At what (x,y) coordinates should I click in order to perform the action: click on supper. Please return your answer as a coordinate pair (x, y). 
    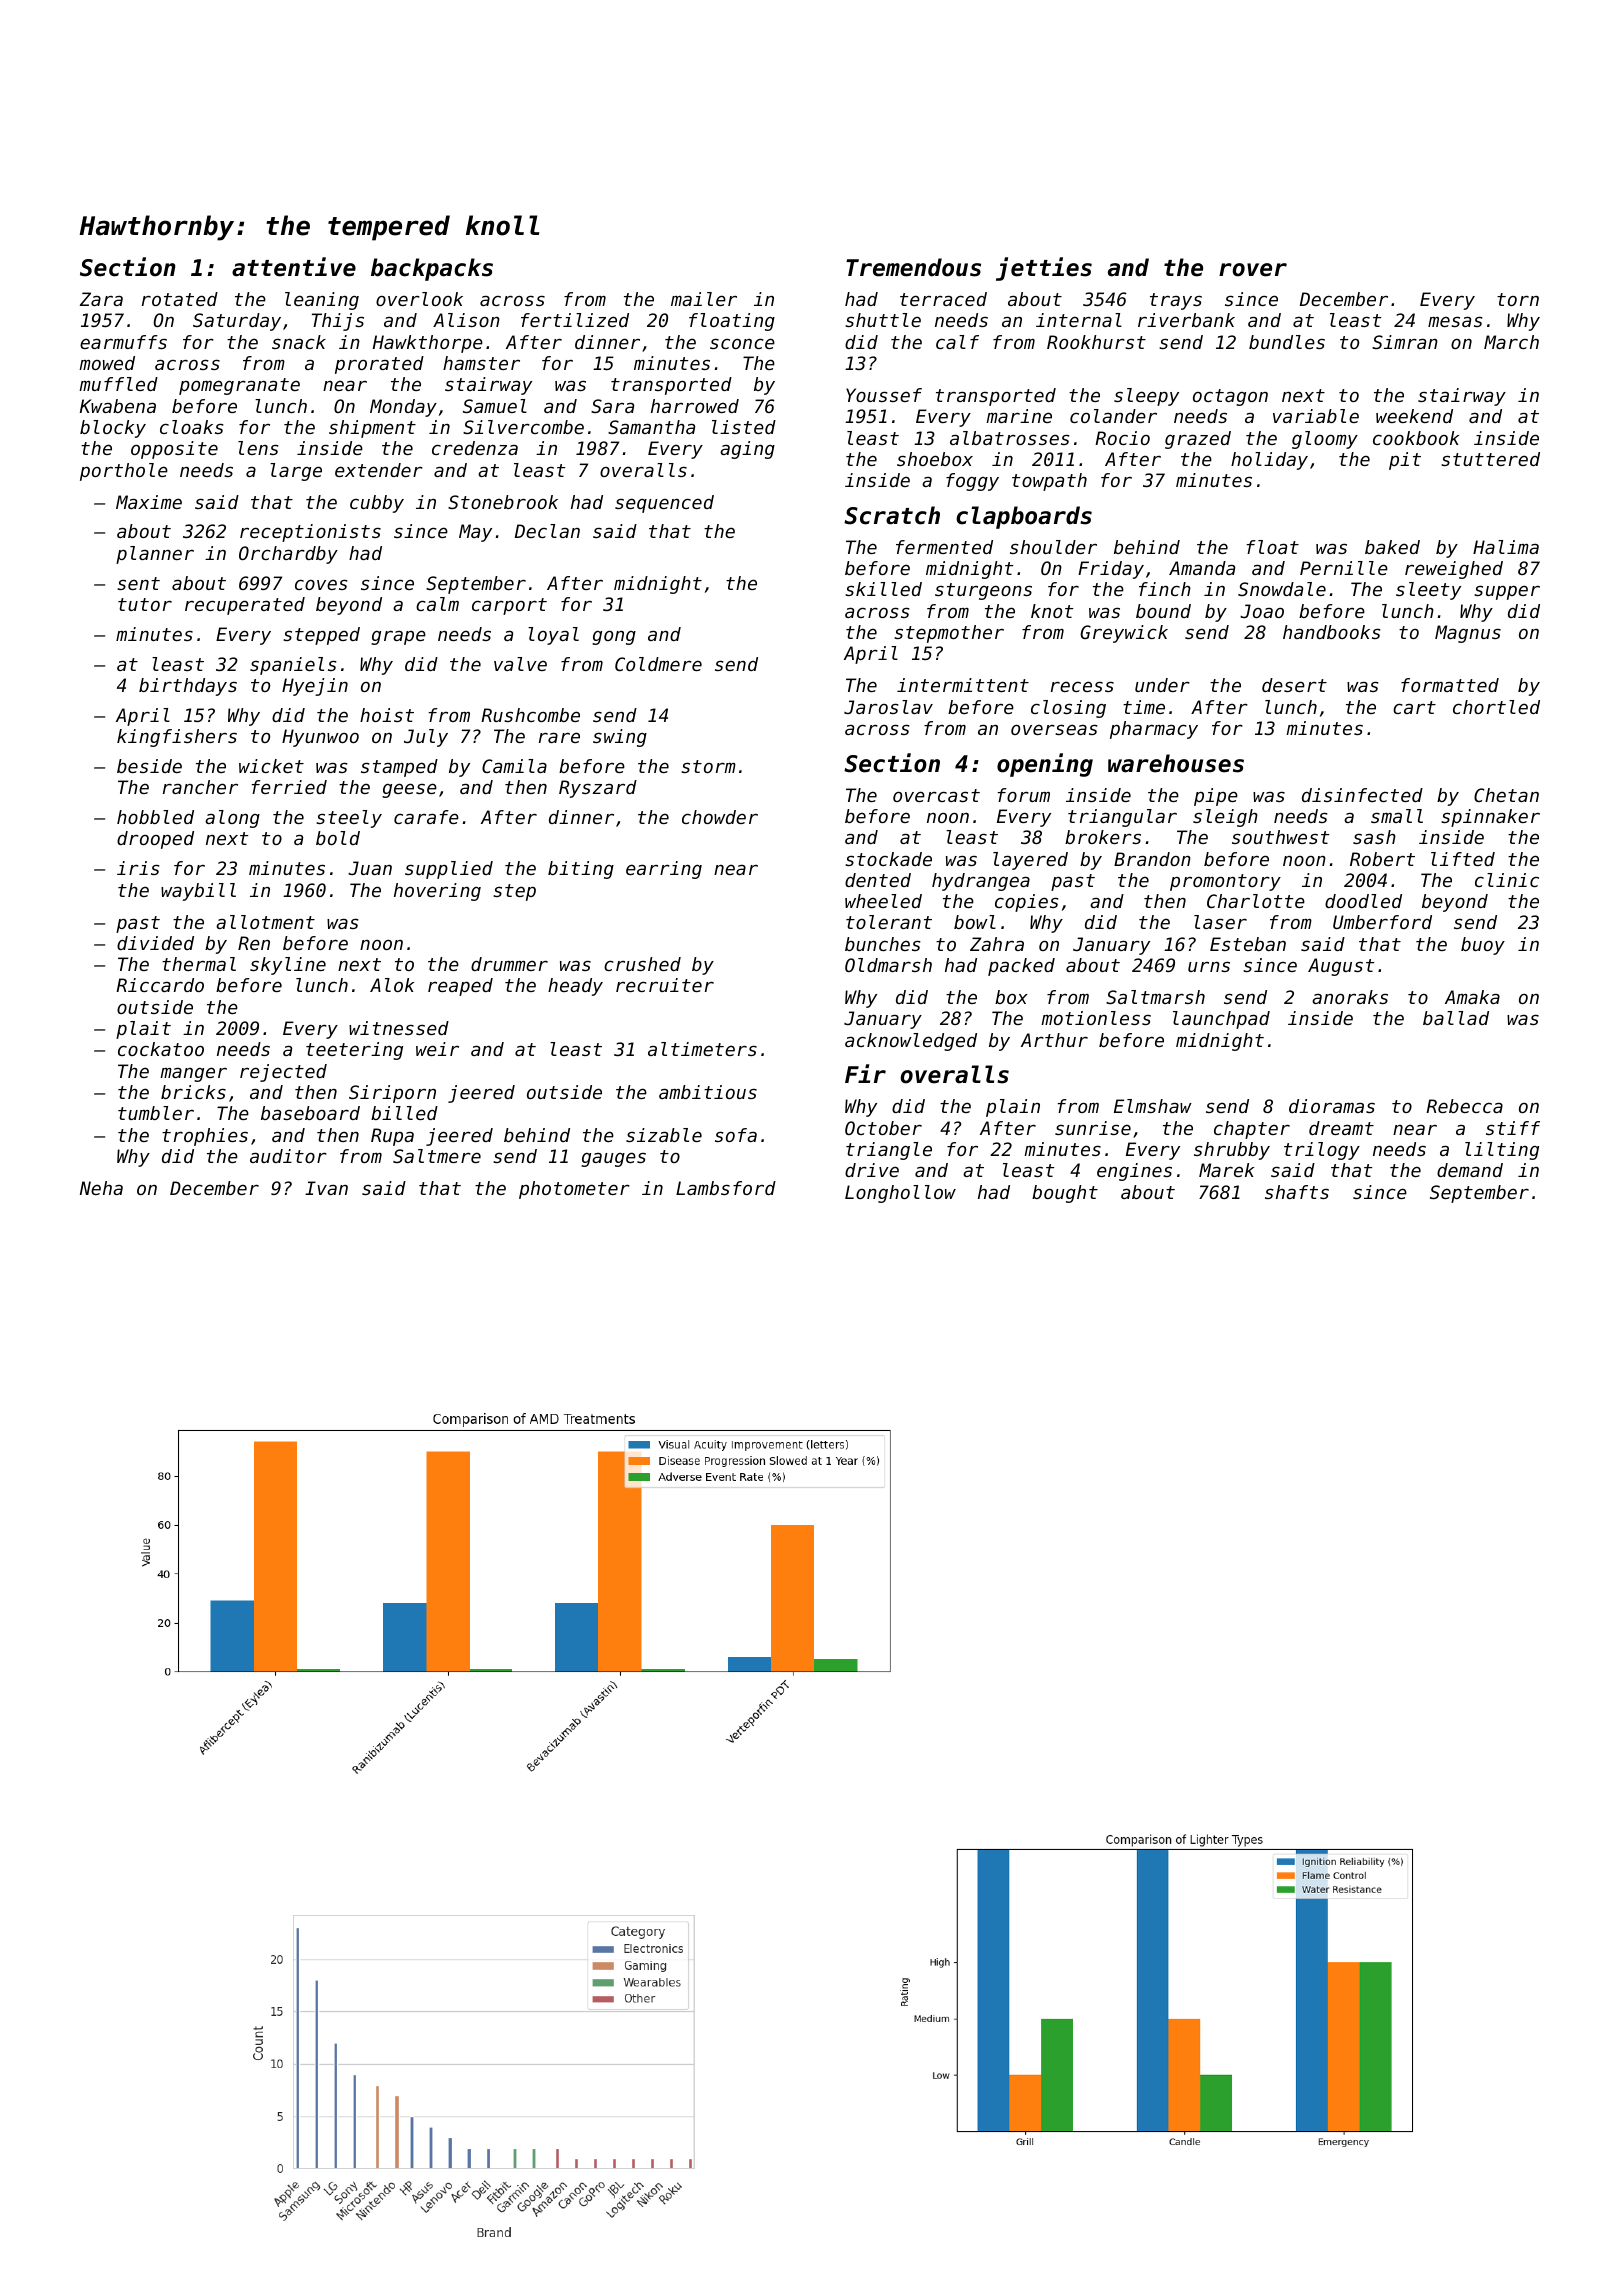
    Looking at the image, I should click on (1507, 592).
